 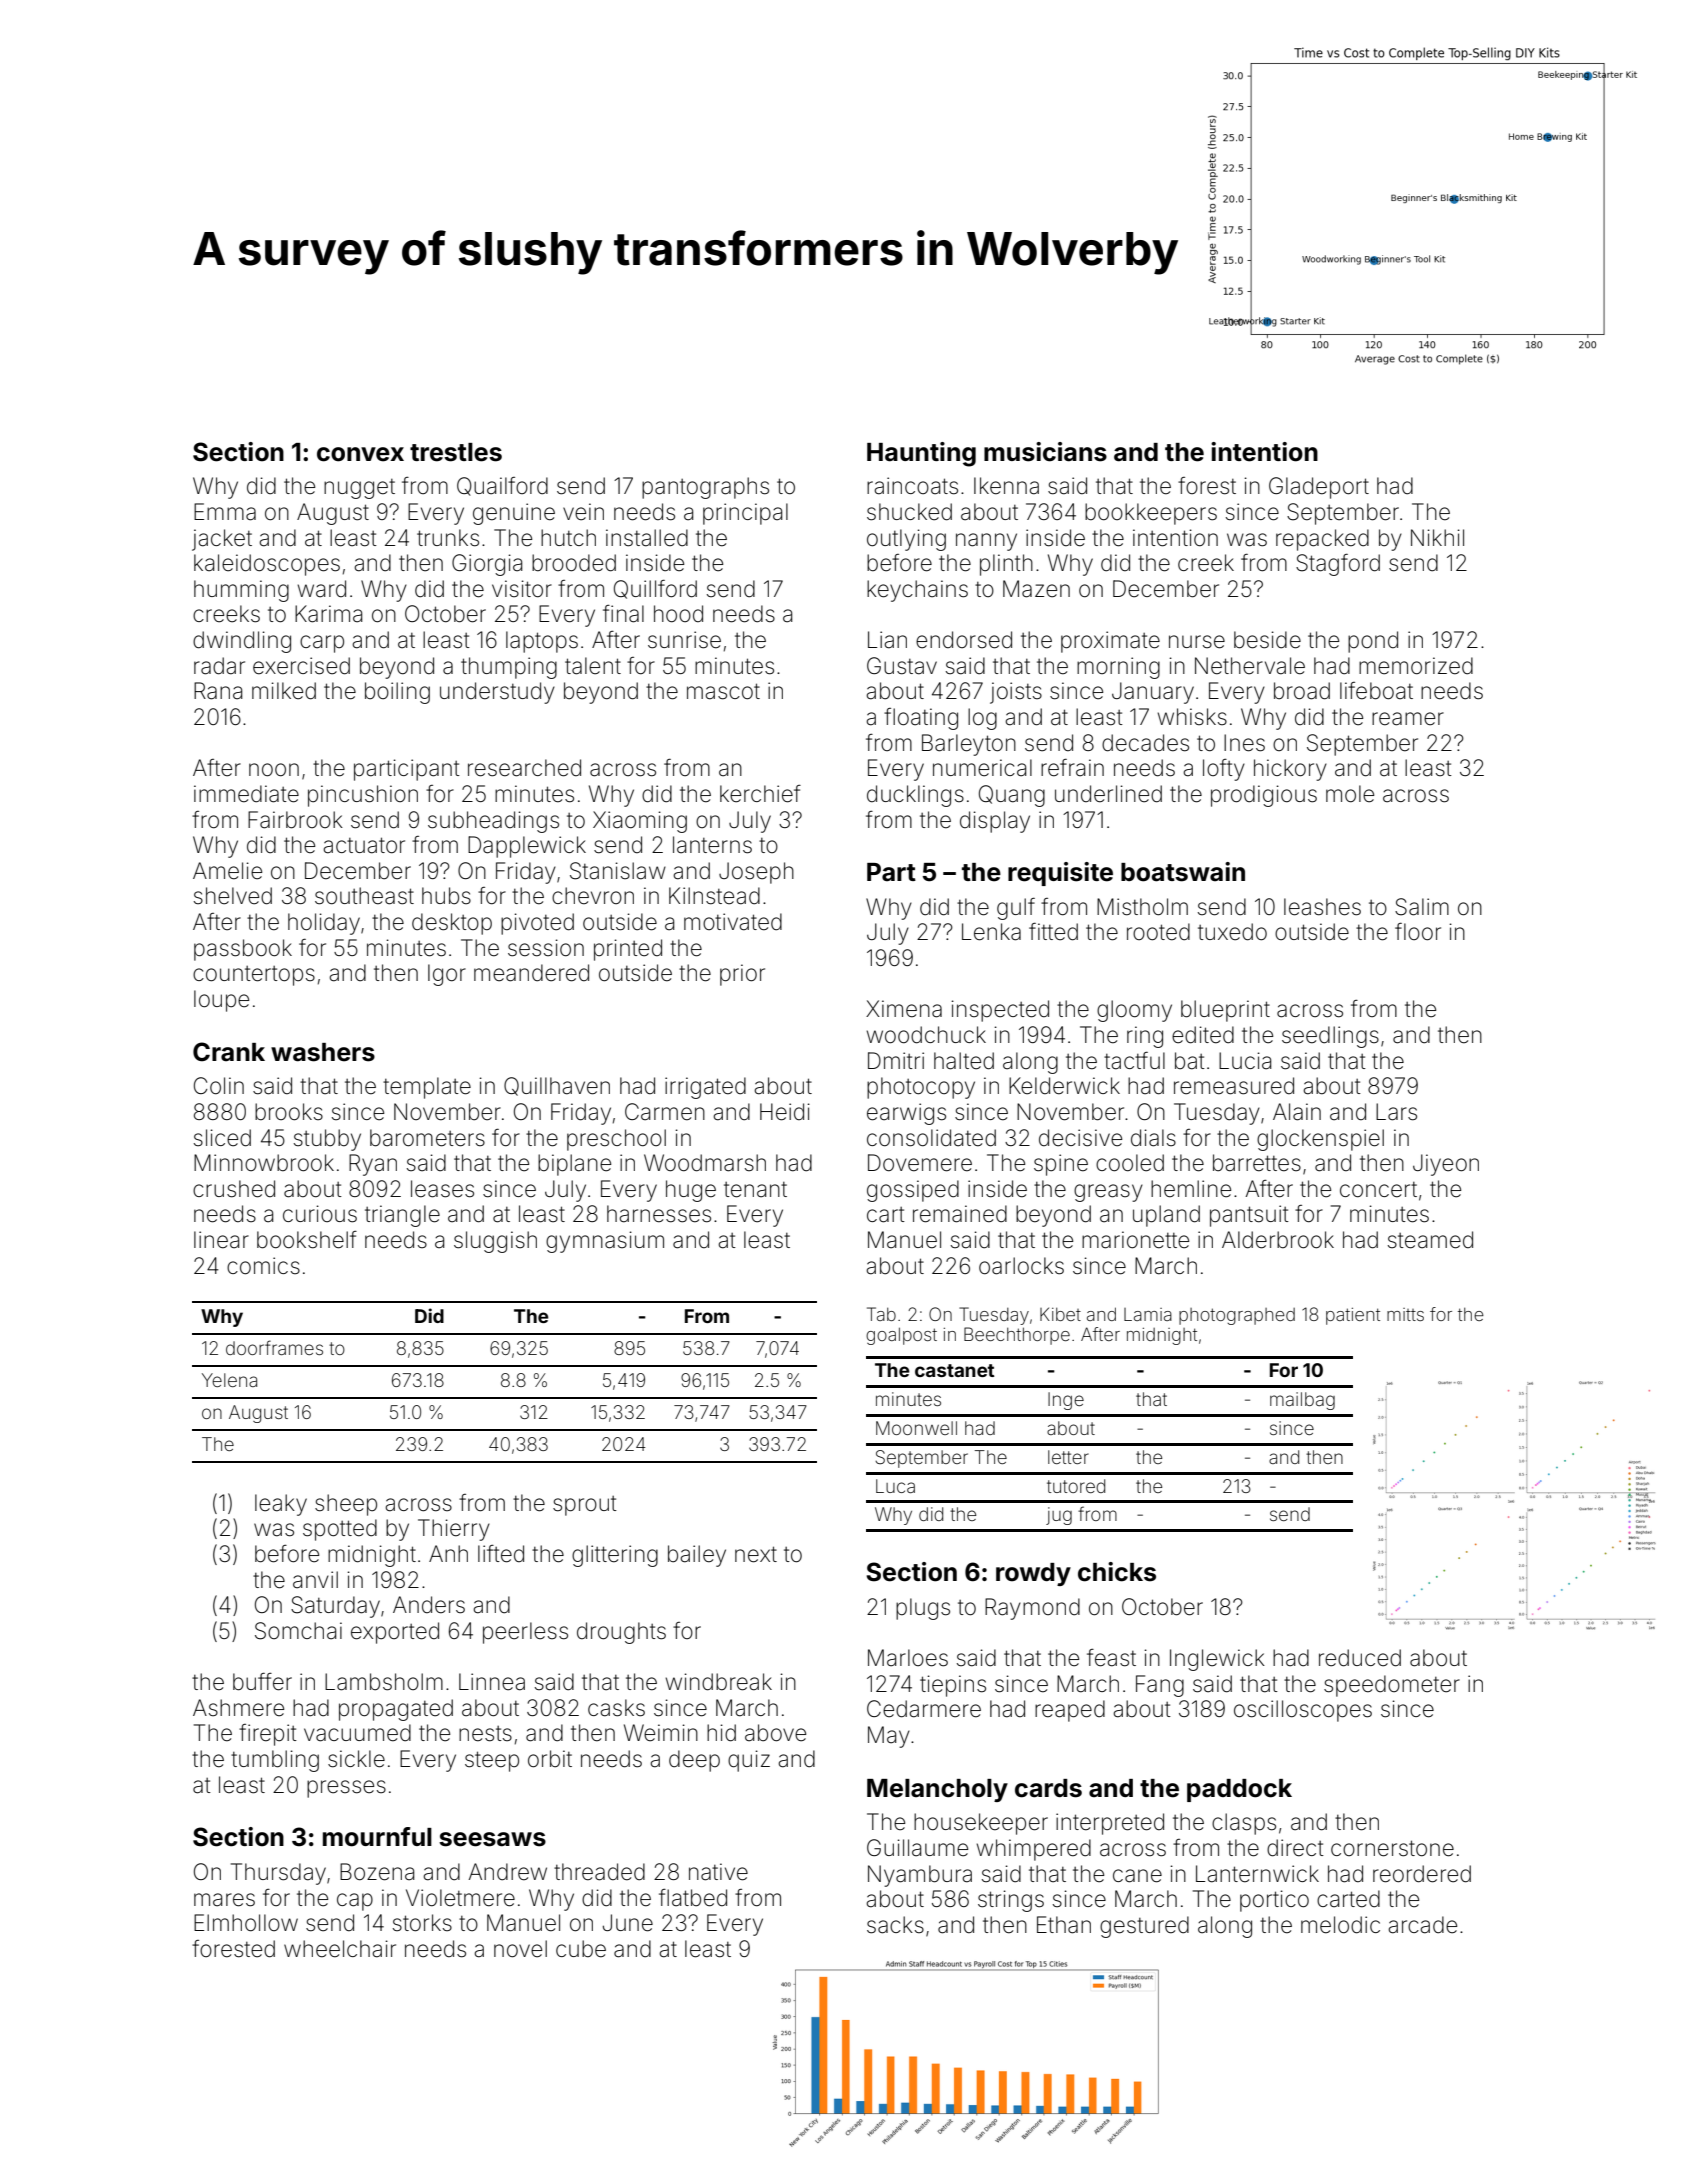 I want to click on spotted, so click(x=340, y=1530).
